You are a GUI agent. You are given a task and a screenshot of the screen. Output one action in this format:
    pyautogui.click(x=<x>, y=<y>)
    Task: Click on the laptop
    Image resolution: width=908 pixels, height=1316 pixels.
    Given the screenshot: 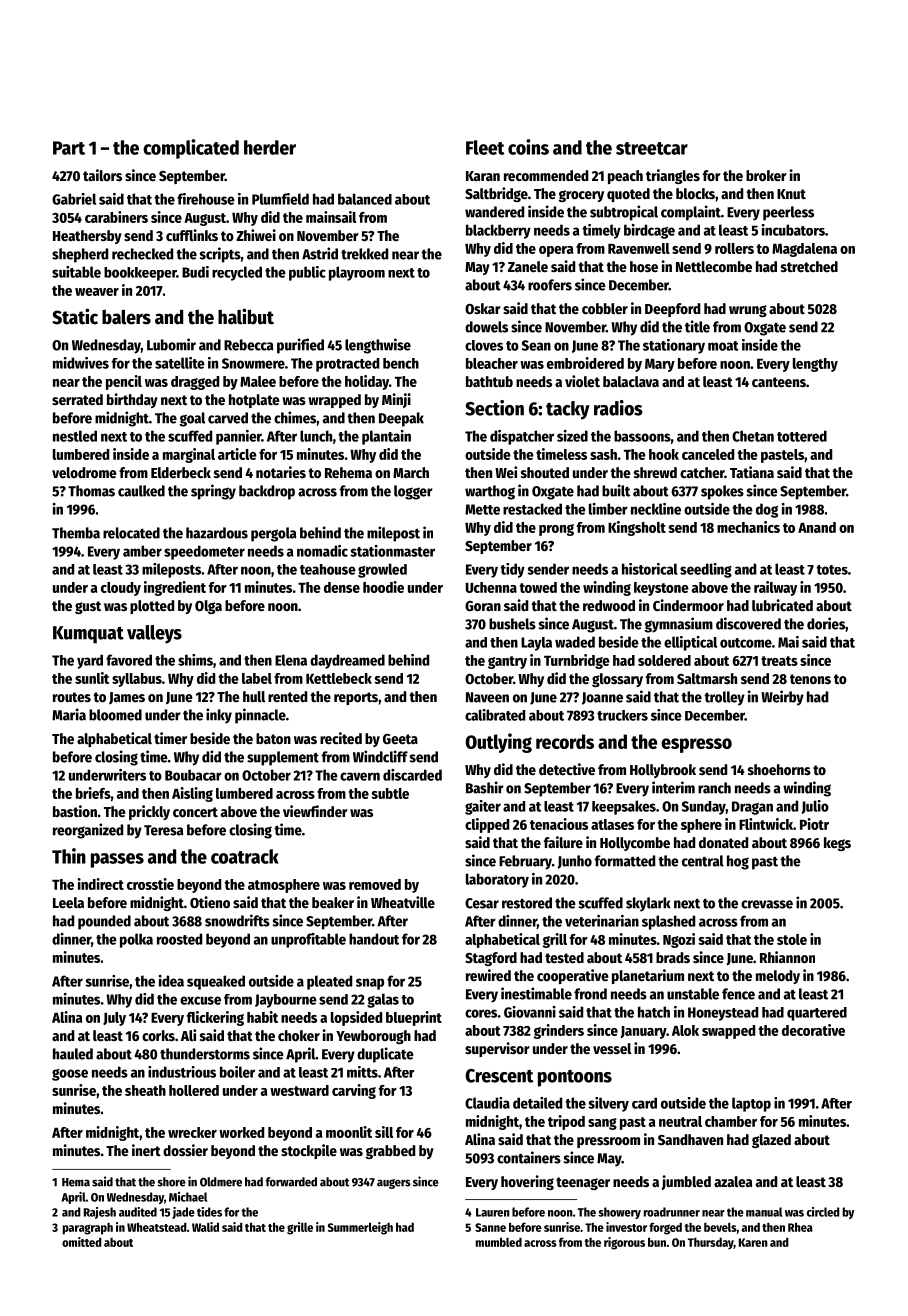 What is the action you would take?
    pyautogui.click(x=751, y=1104)
